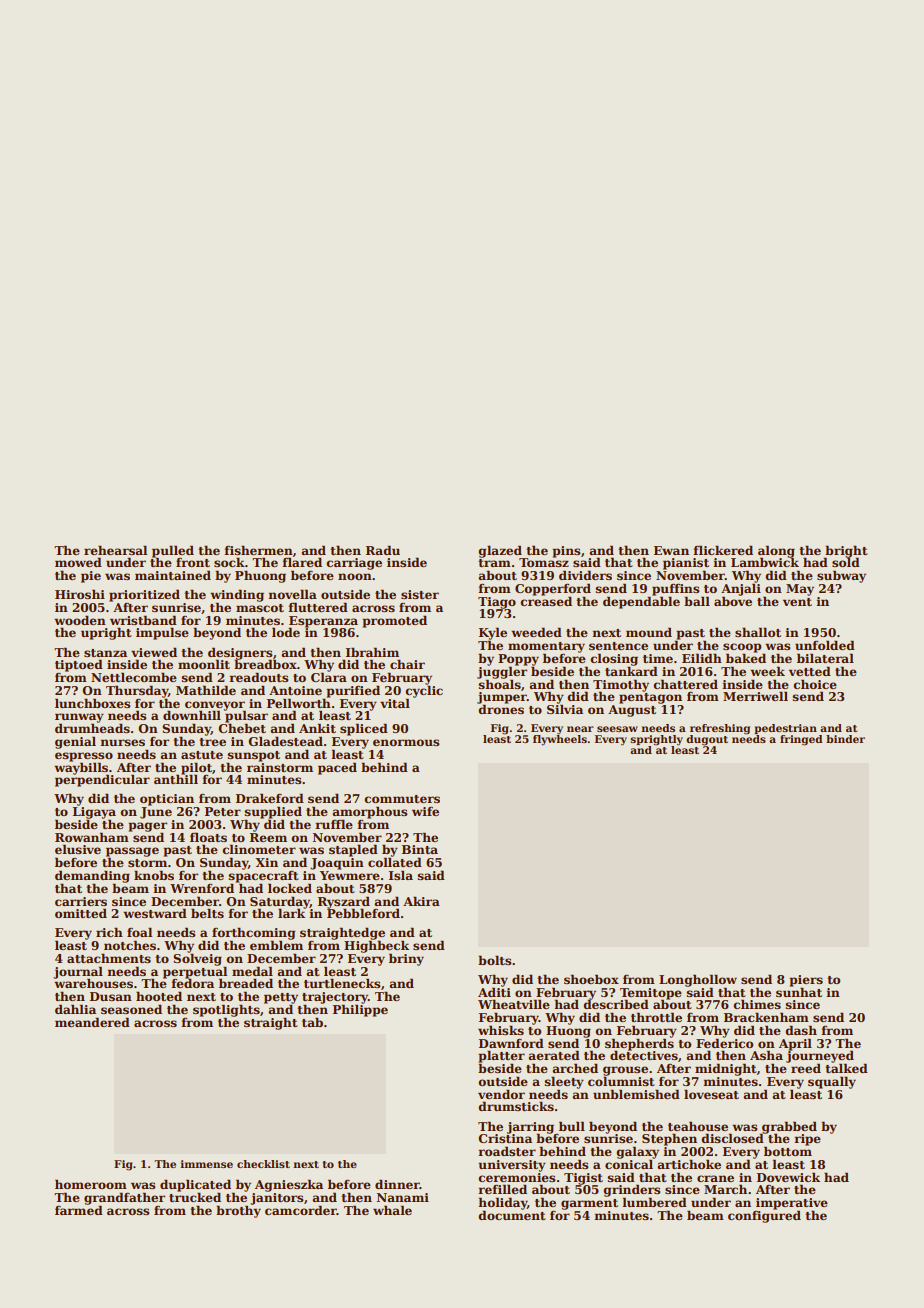  Describe the element at coordinates (208, 837) in the screenshot. I see `floats` at that location.
